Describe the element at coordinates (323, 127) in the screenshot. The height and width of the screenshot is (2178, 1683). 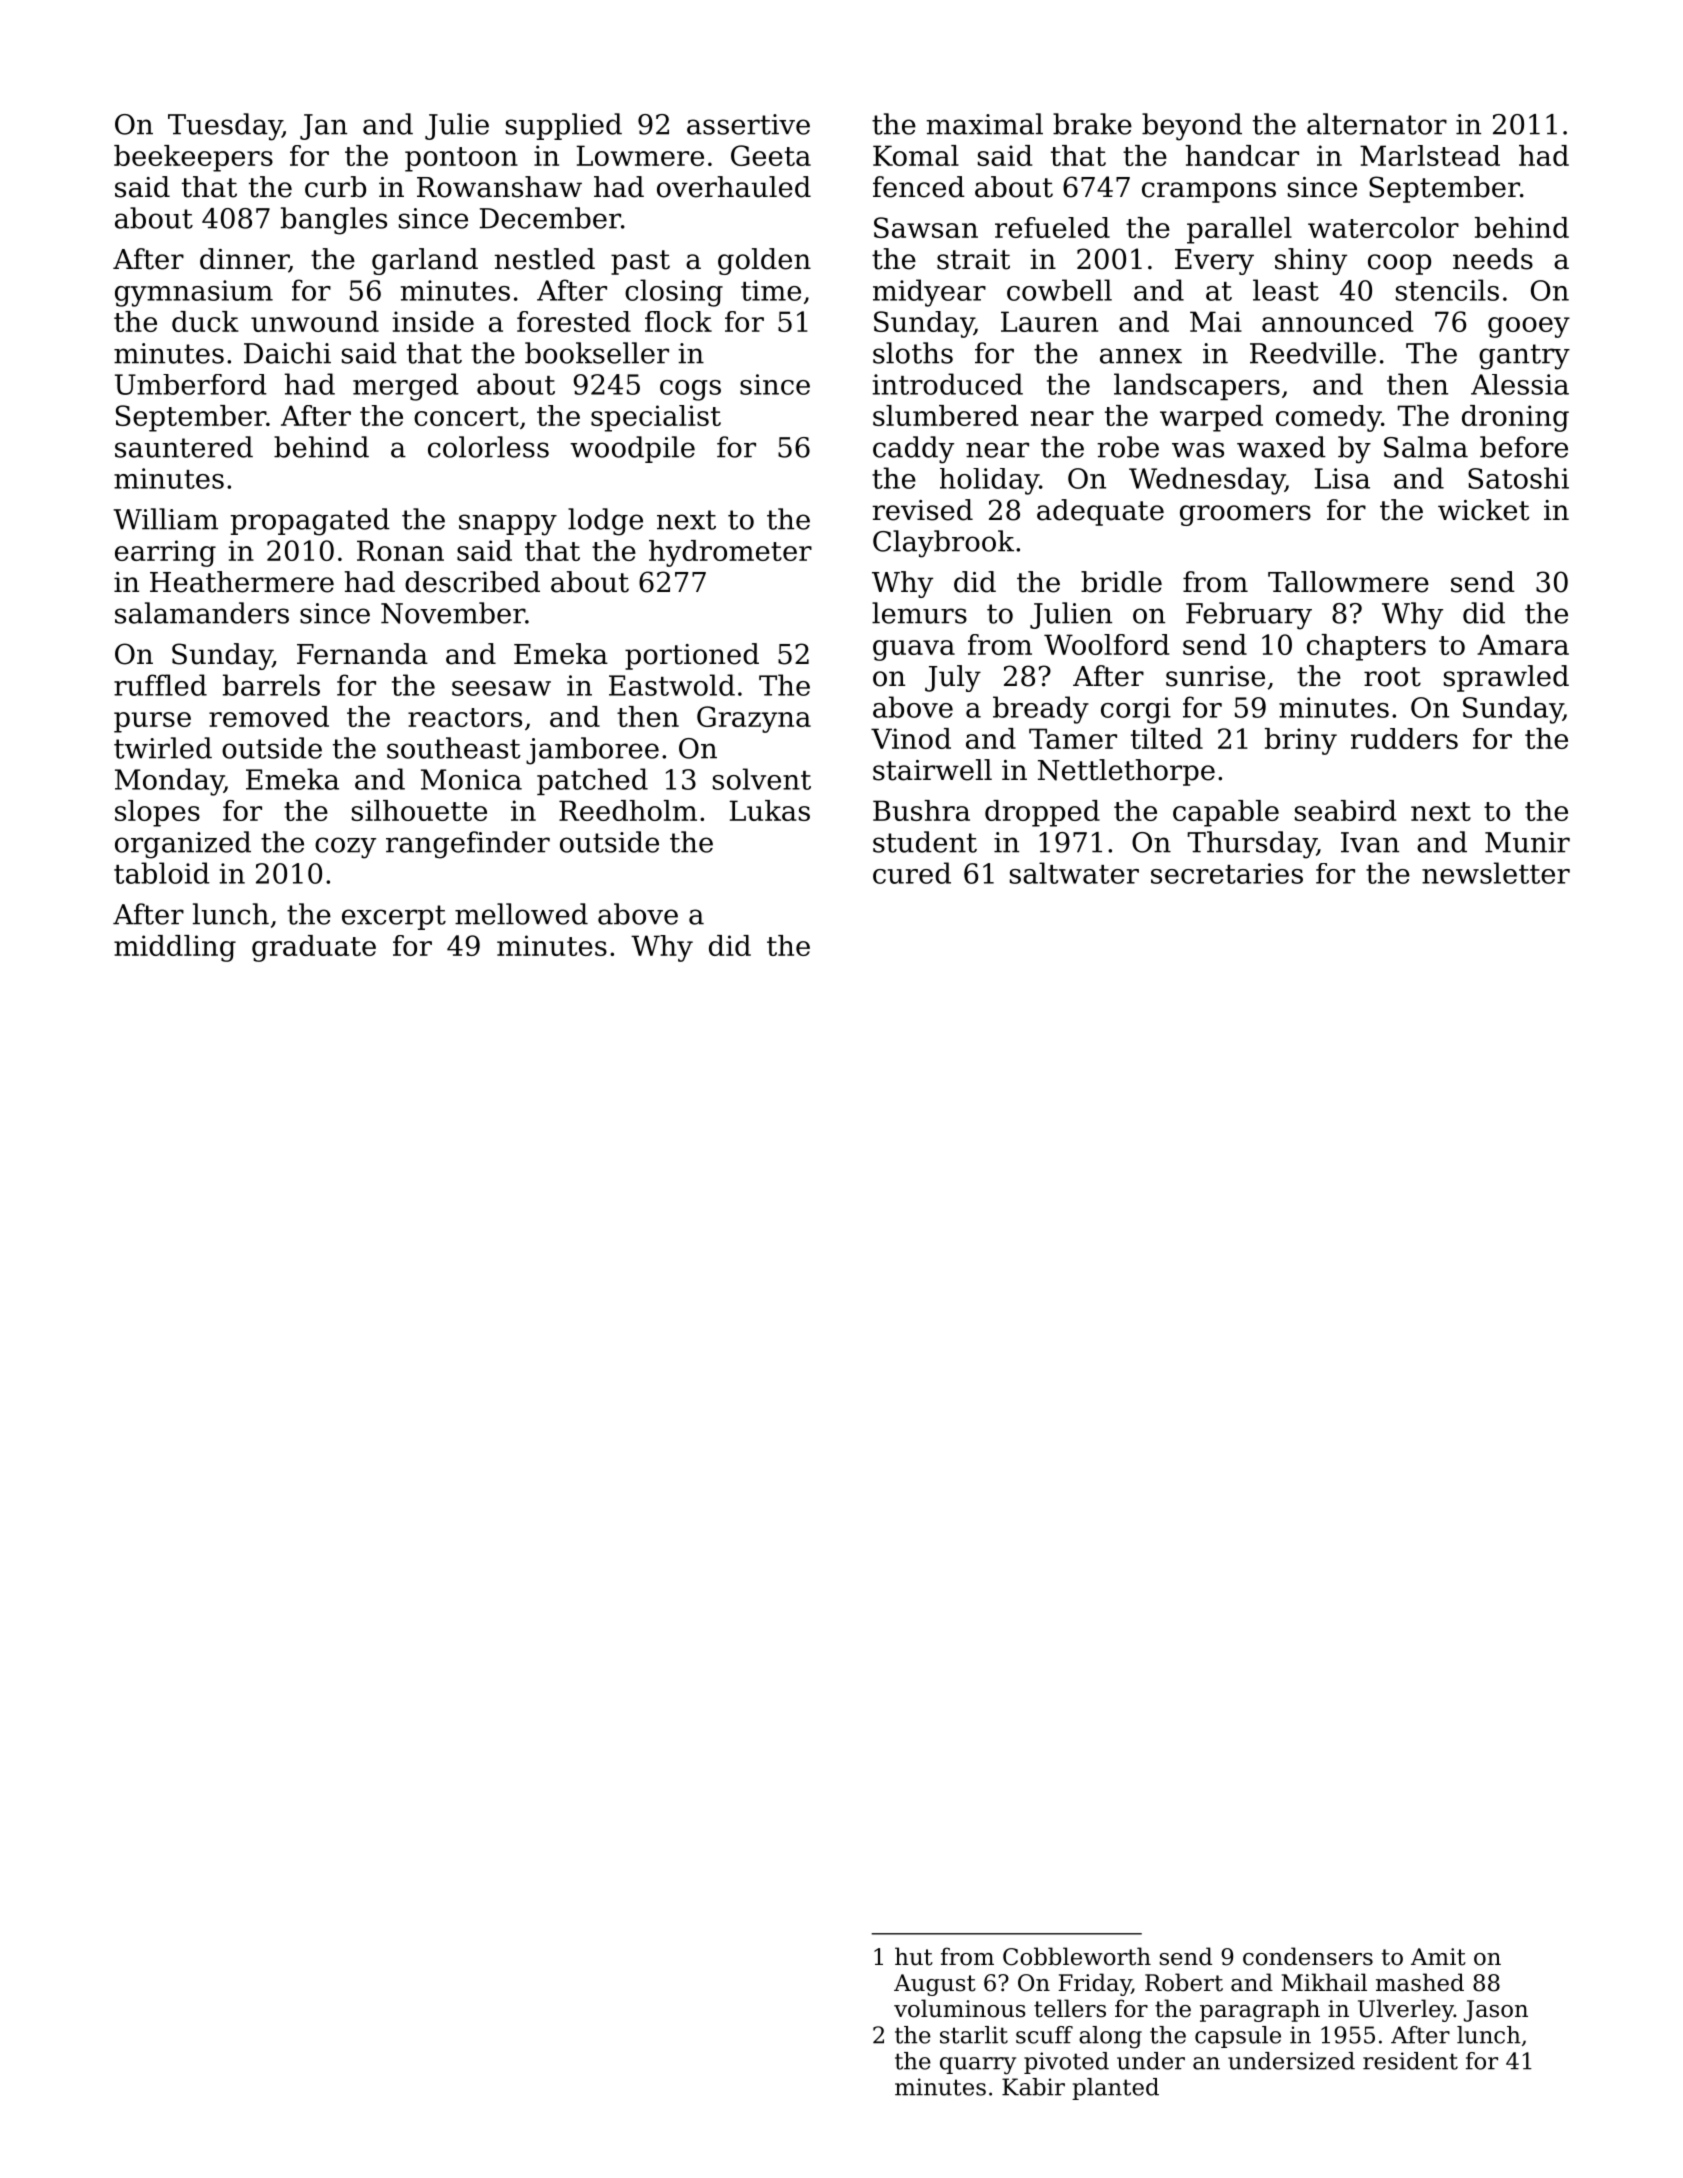
I see `Jan` at that location.
